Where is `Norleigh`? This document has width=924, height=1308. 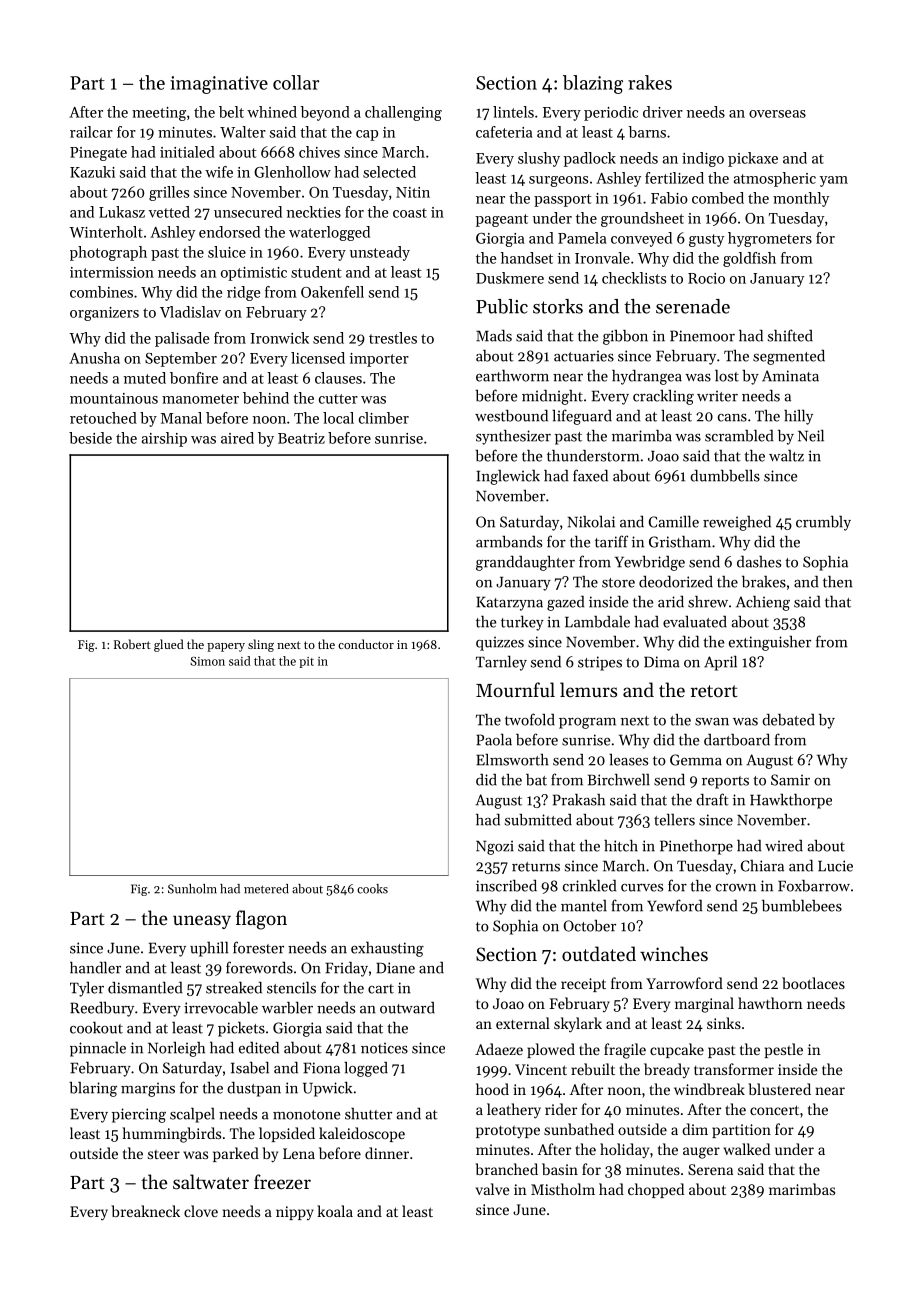 Norleigh is located at coordinates (176, 1049).
